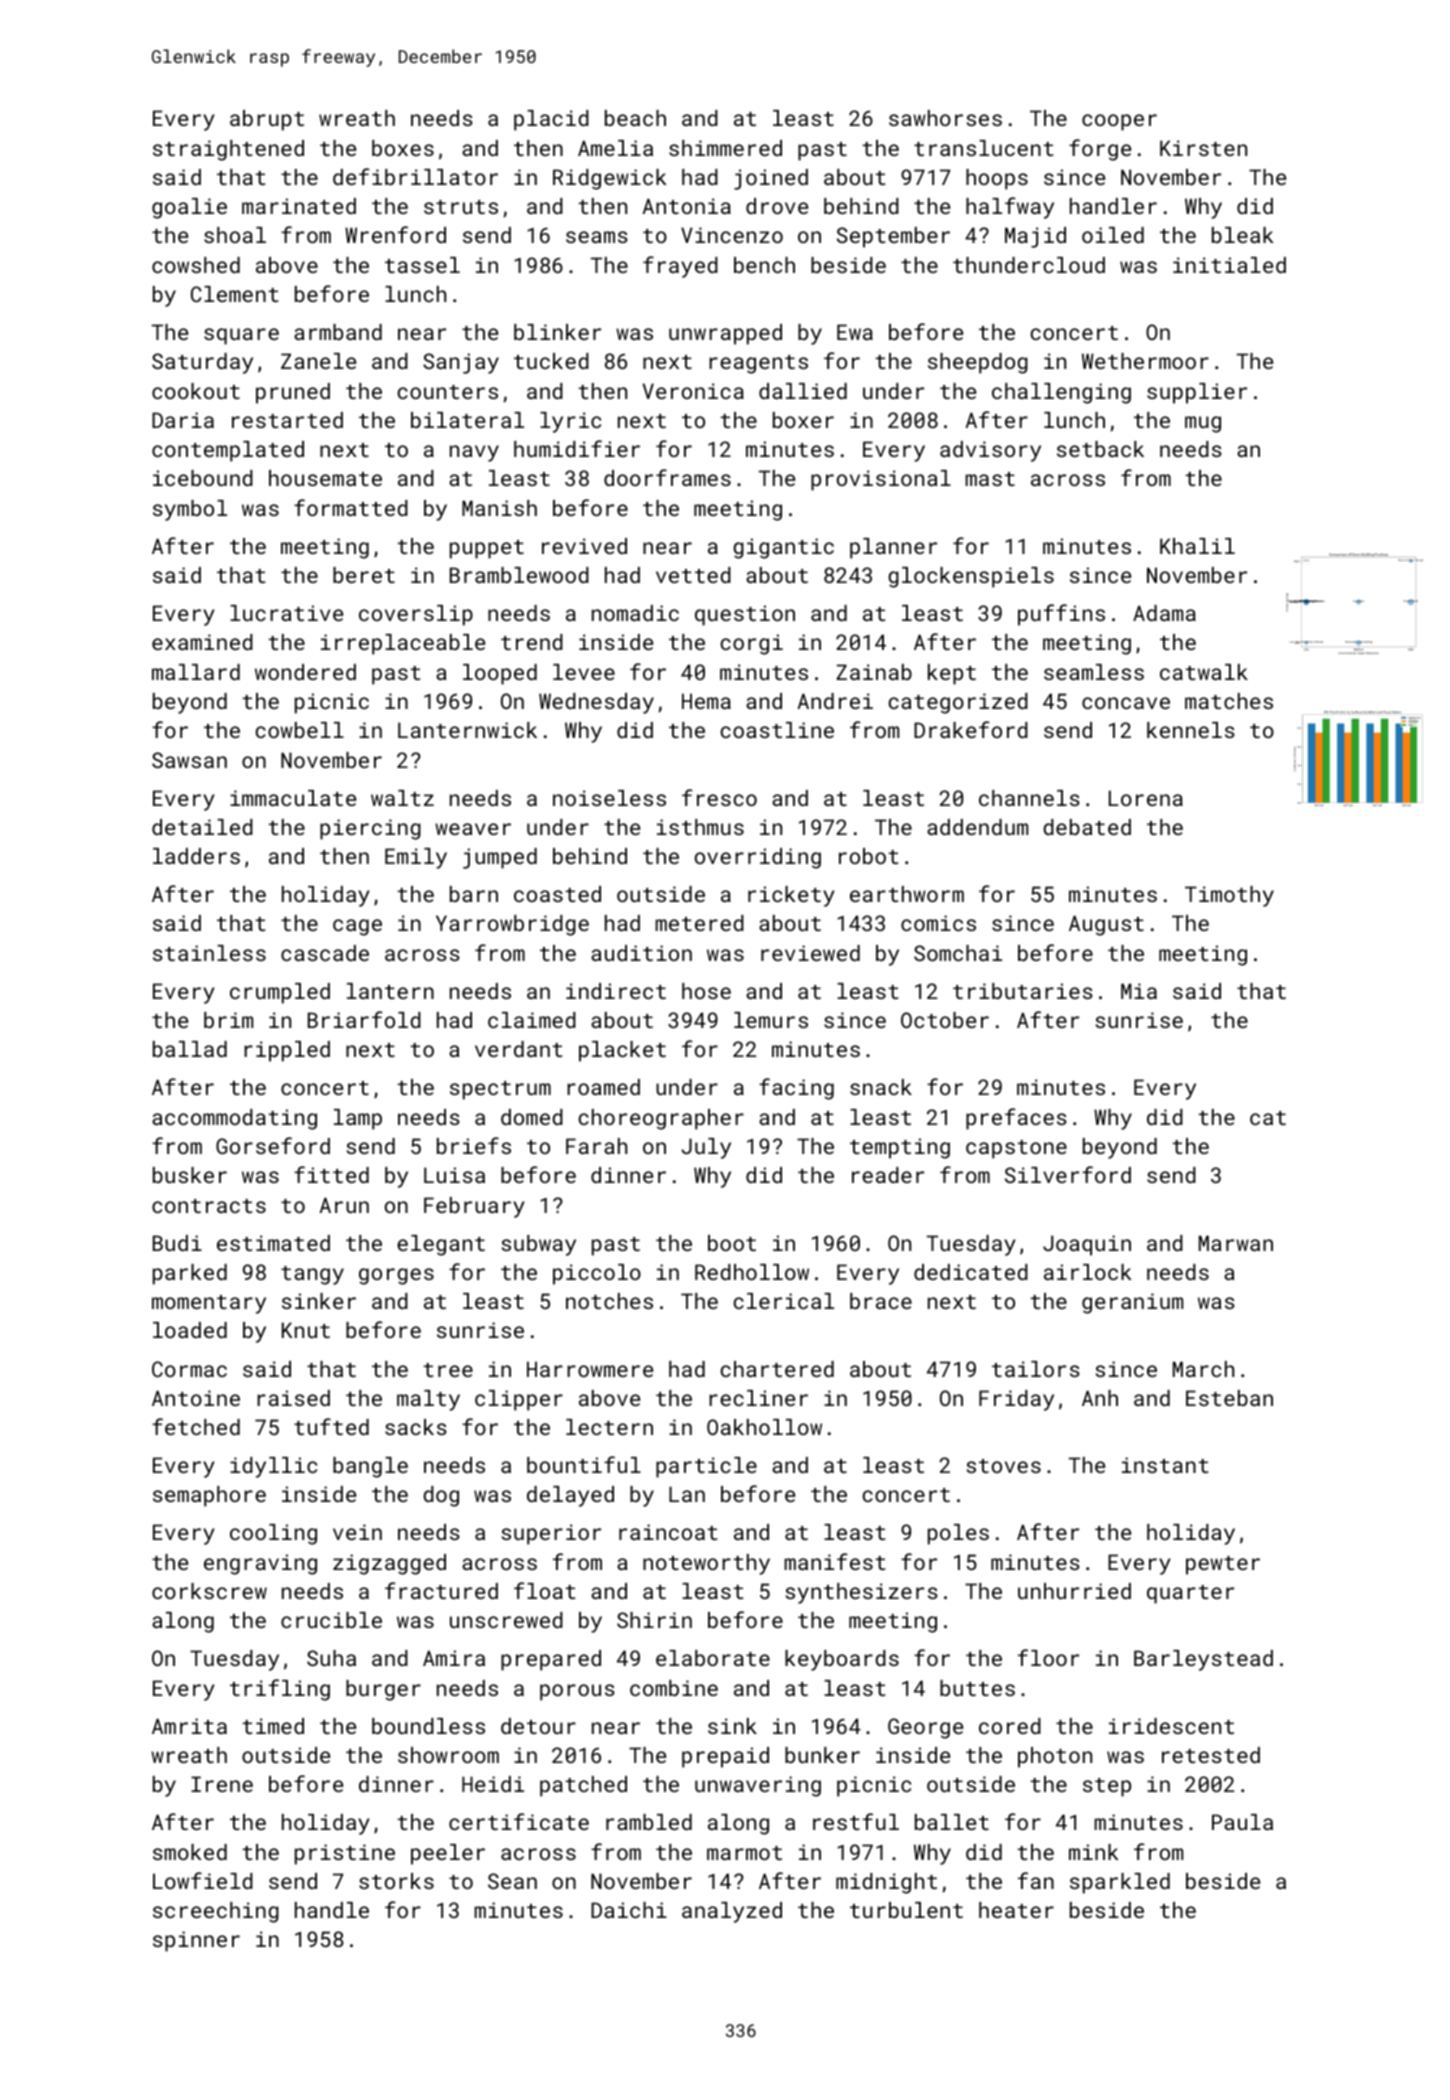 The width and height of the page is (1450, 2100). What do you see at coordinates (609, 798) in the page?
I see `noiseless` at bounding box center [609, 798].
